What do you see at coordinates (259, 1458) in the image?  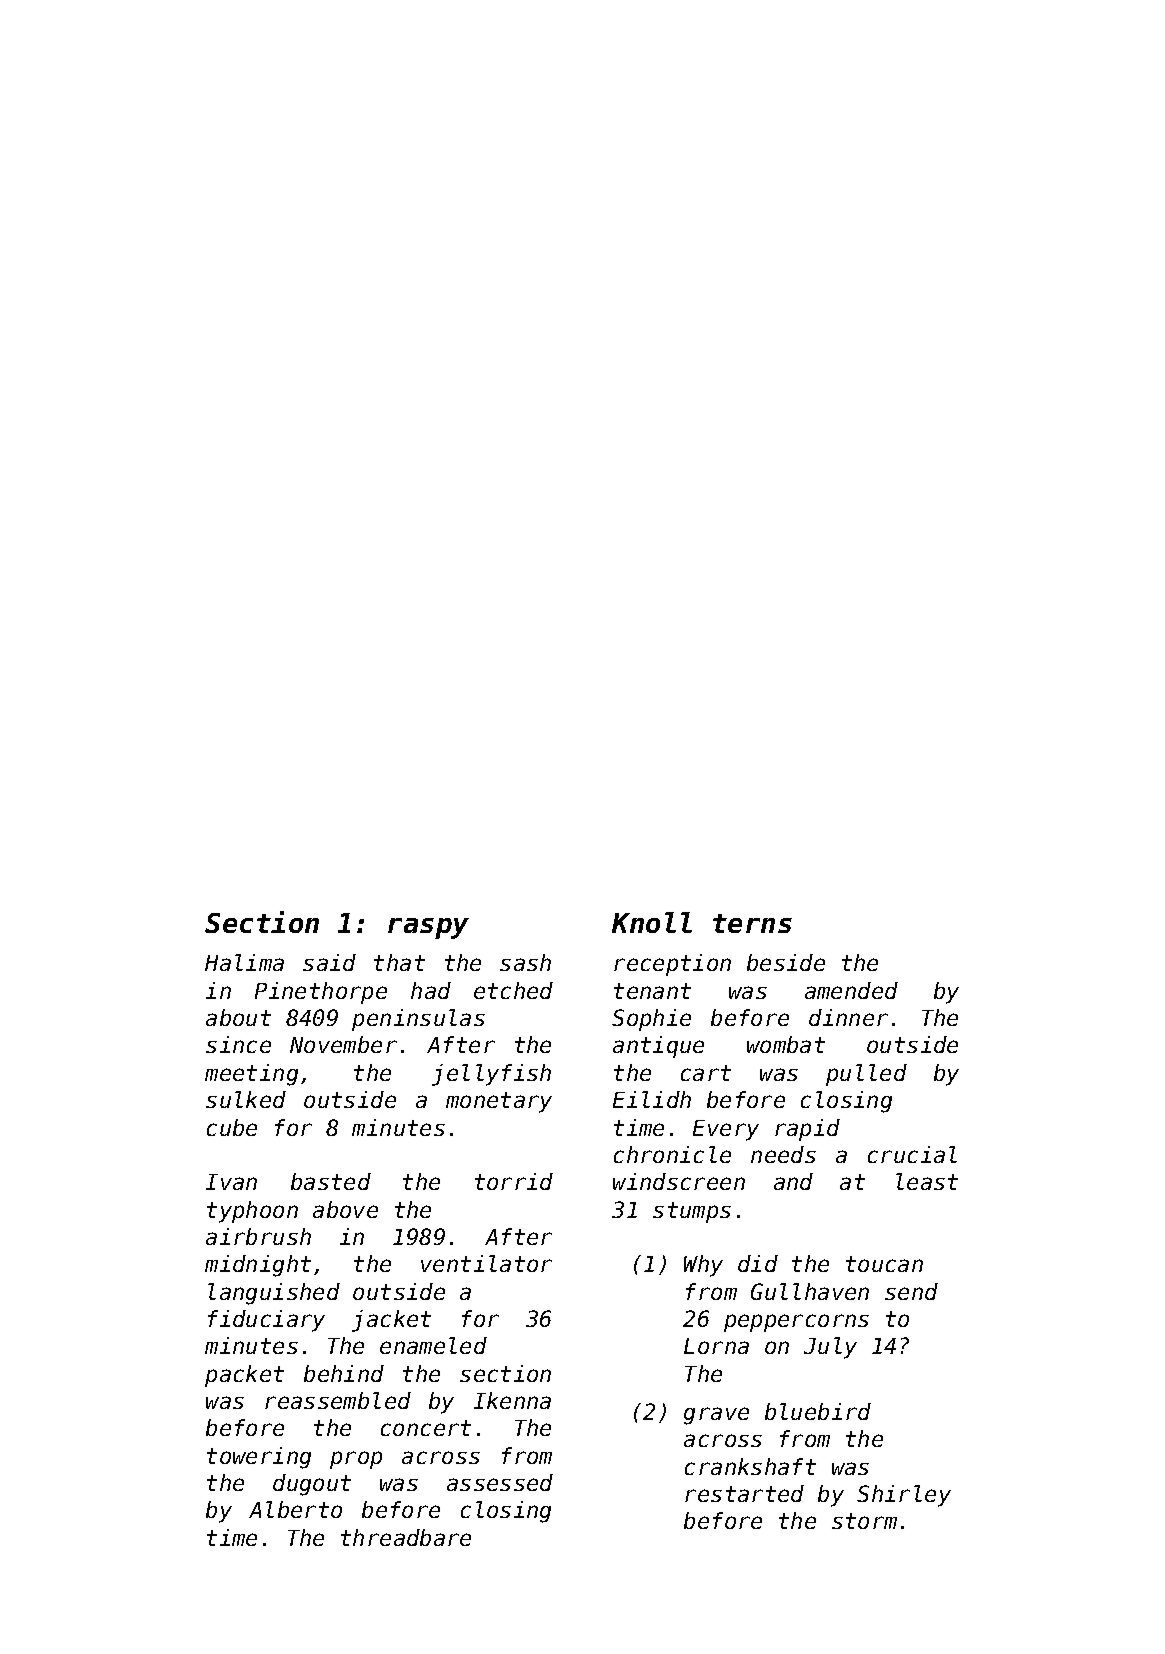 I see `towering` at bounding box center [259, 1458].
